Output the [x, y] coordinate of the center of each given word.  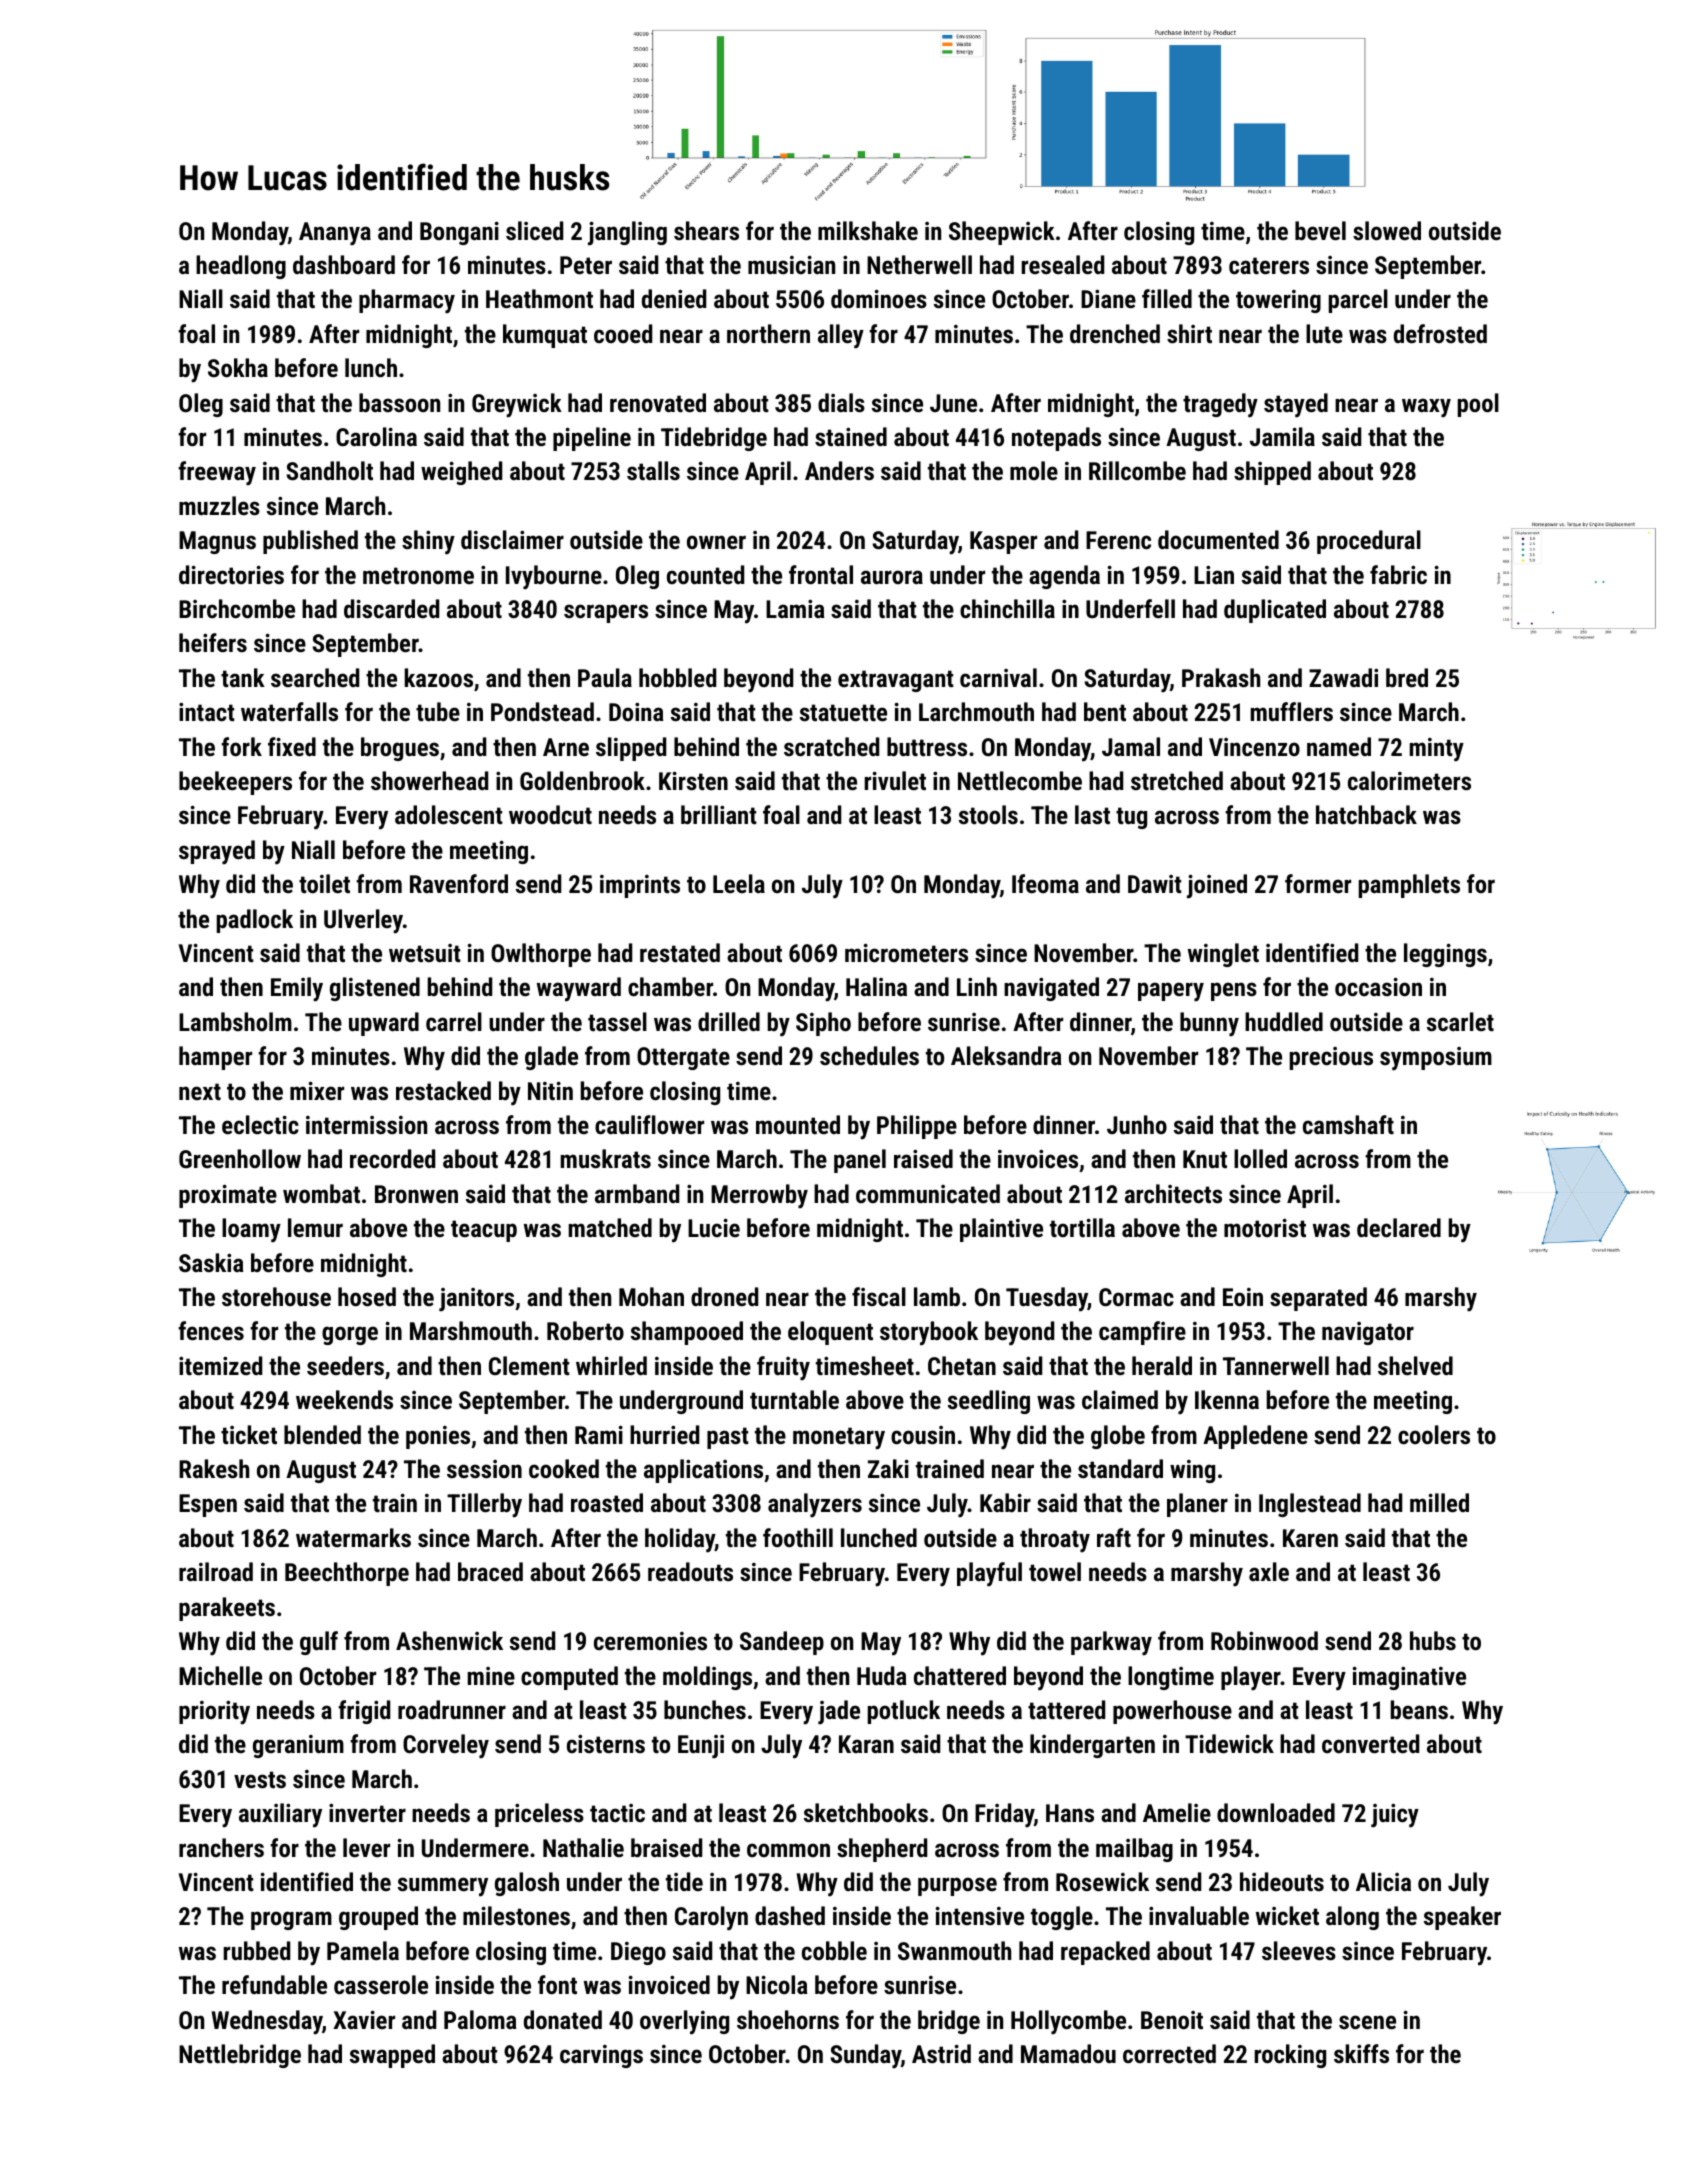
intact [207, 712]
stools [988, 814]
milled [1439, 1502]
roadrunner [452, 1709]
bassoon [399, 402]
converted [1370, 1743]
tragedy [1220, 405]
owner [716, 542]
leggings [1445, 955]
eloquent [830, 1333]
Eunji [701, 1747]
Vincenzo [1254, 747]
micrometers [906, 953]
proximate [228, 1196]
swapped [392, 2056]
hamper [215, 1058]
